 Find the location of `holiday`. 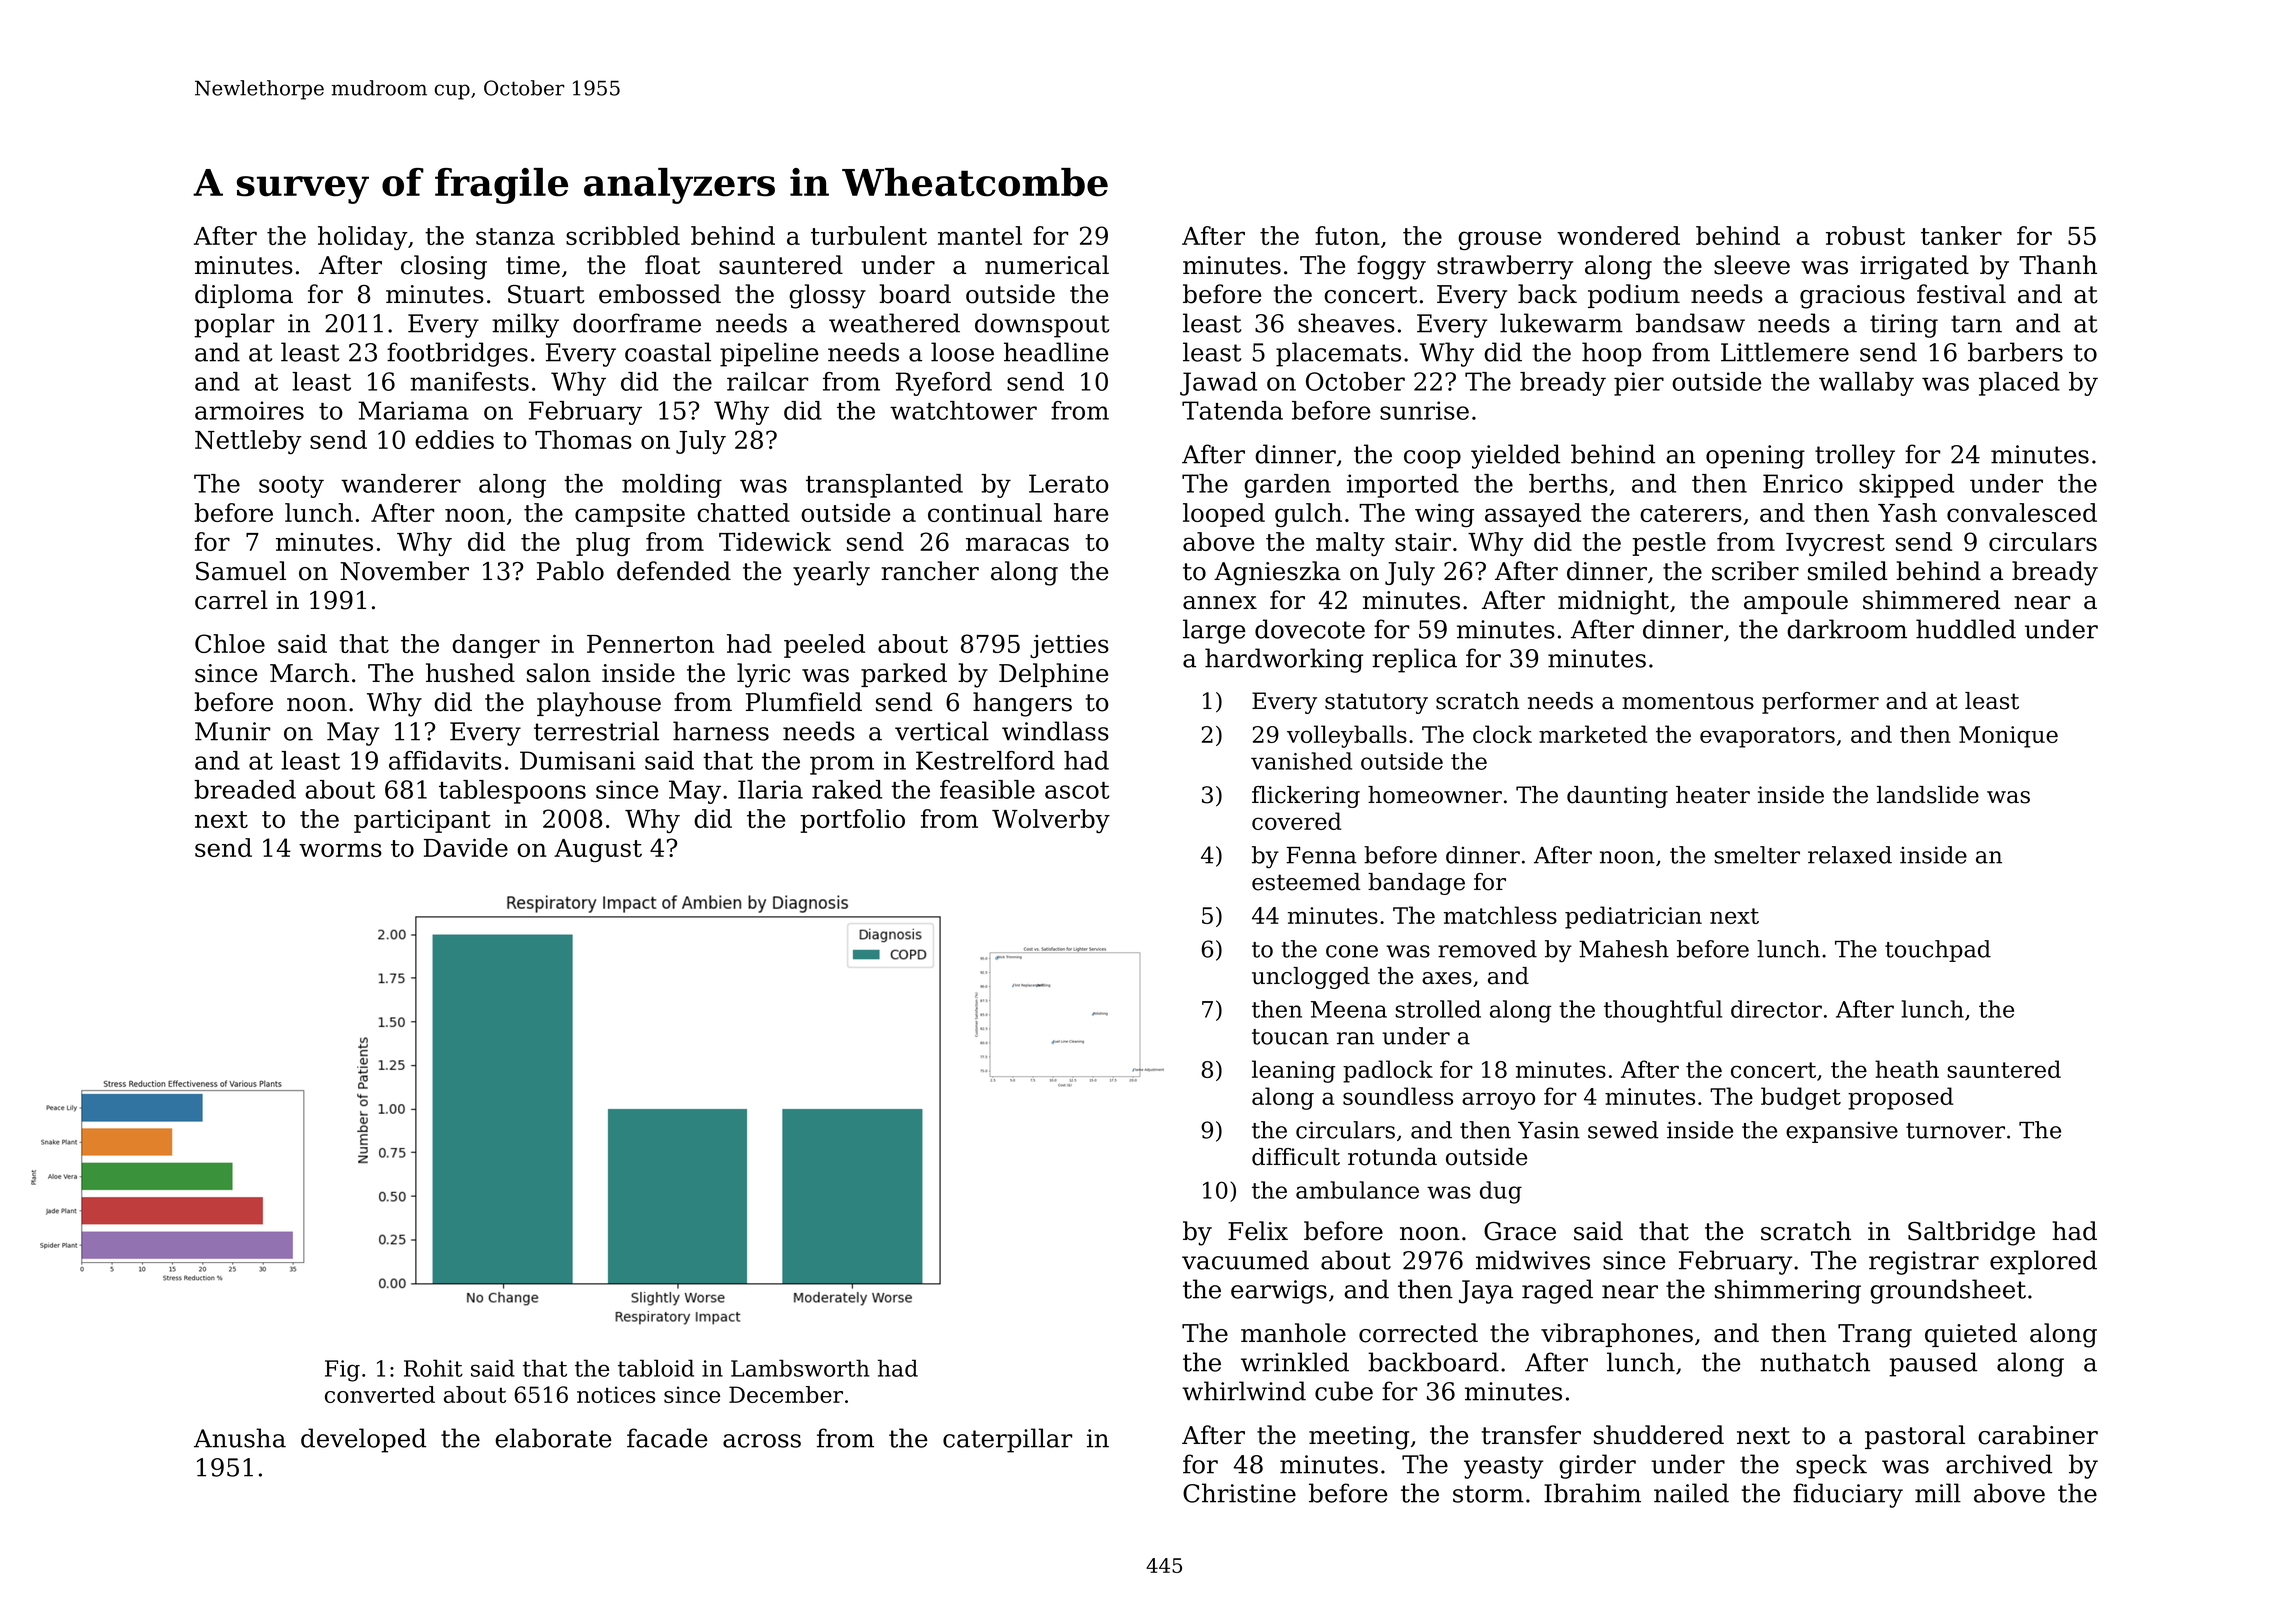

holiday is located at coordinates (363, 238).
